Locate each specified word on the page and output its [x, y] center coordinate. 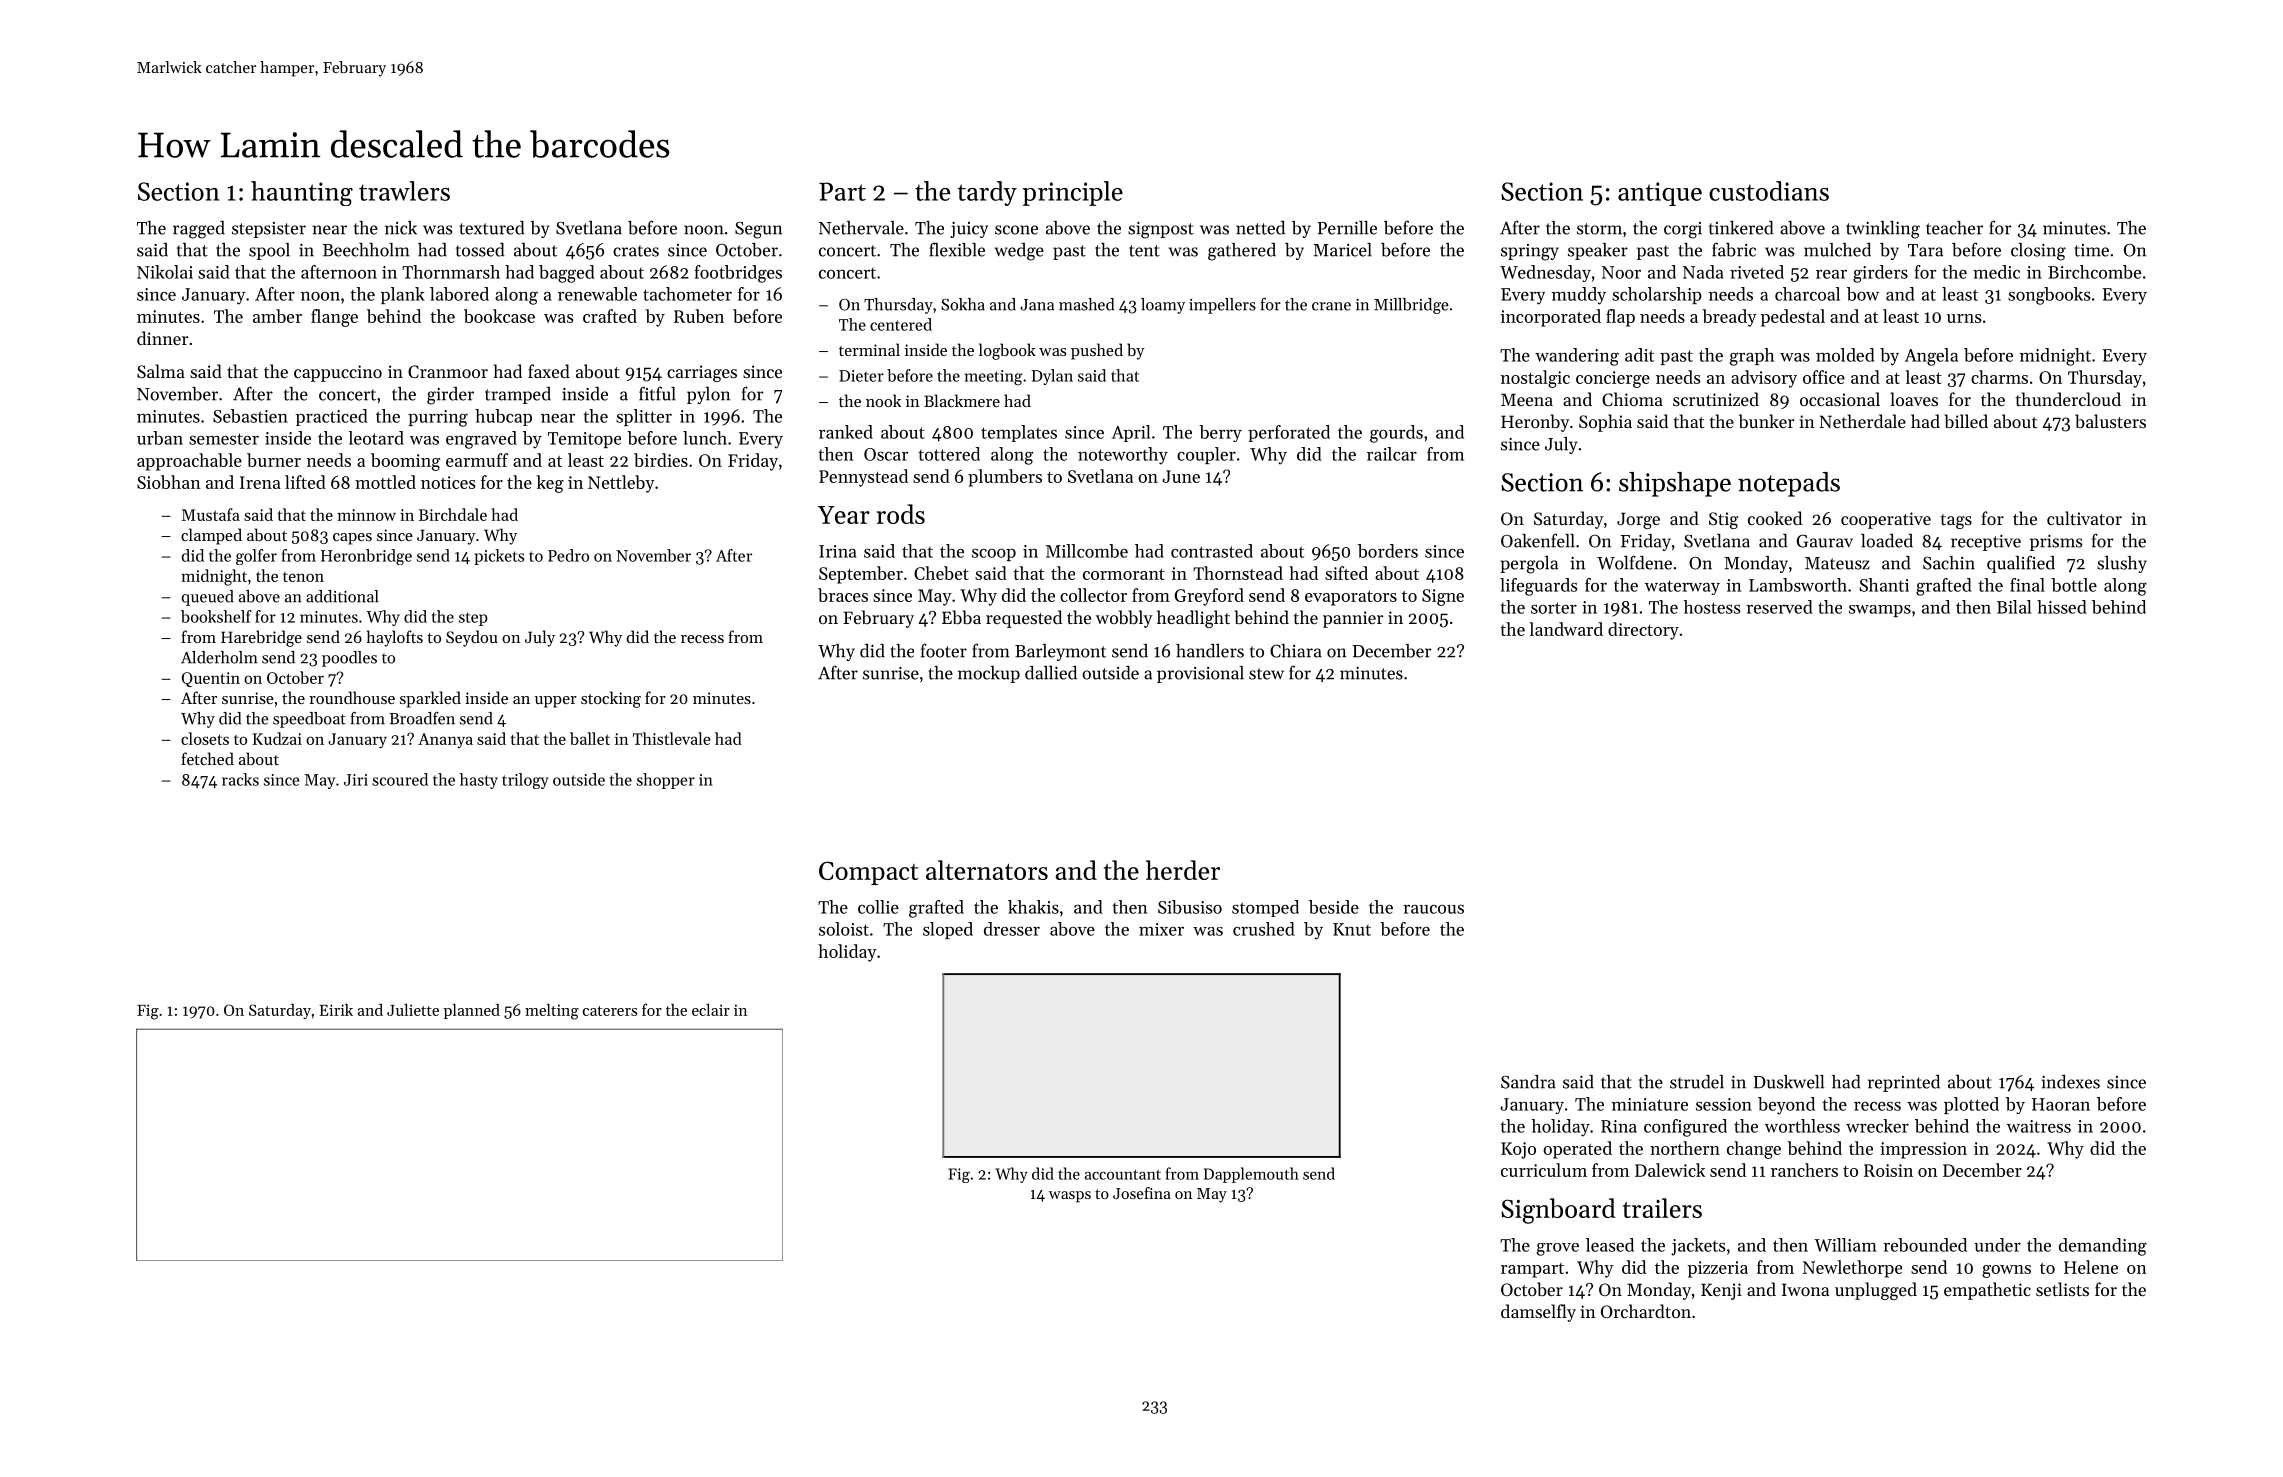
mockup [989, 674]
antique [1660, 194]
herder [1183, 870]
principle [1073, 193]
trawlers [404, 191]
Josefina [1142, 1193]
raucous [1433, 909]
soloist [844, 929]
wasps [1070, 1197]
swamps [1880, 611]
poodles [349, 659]
